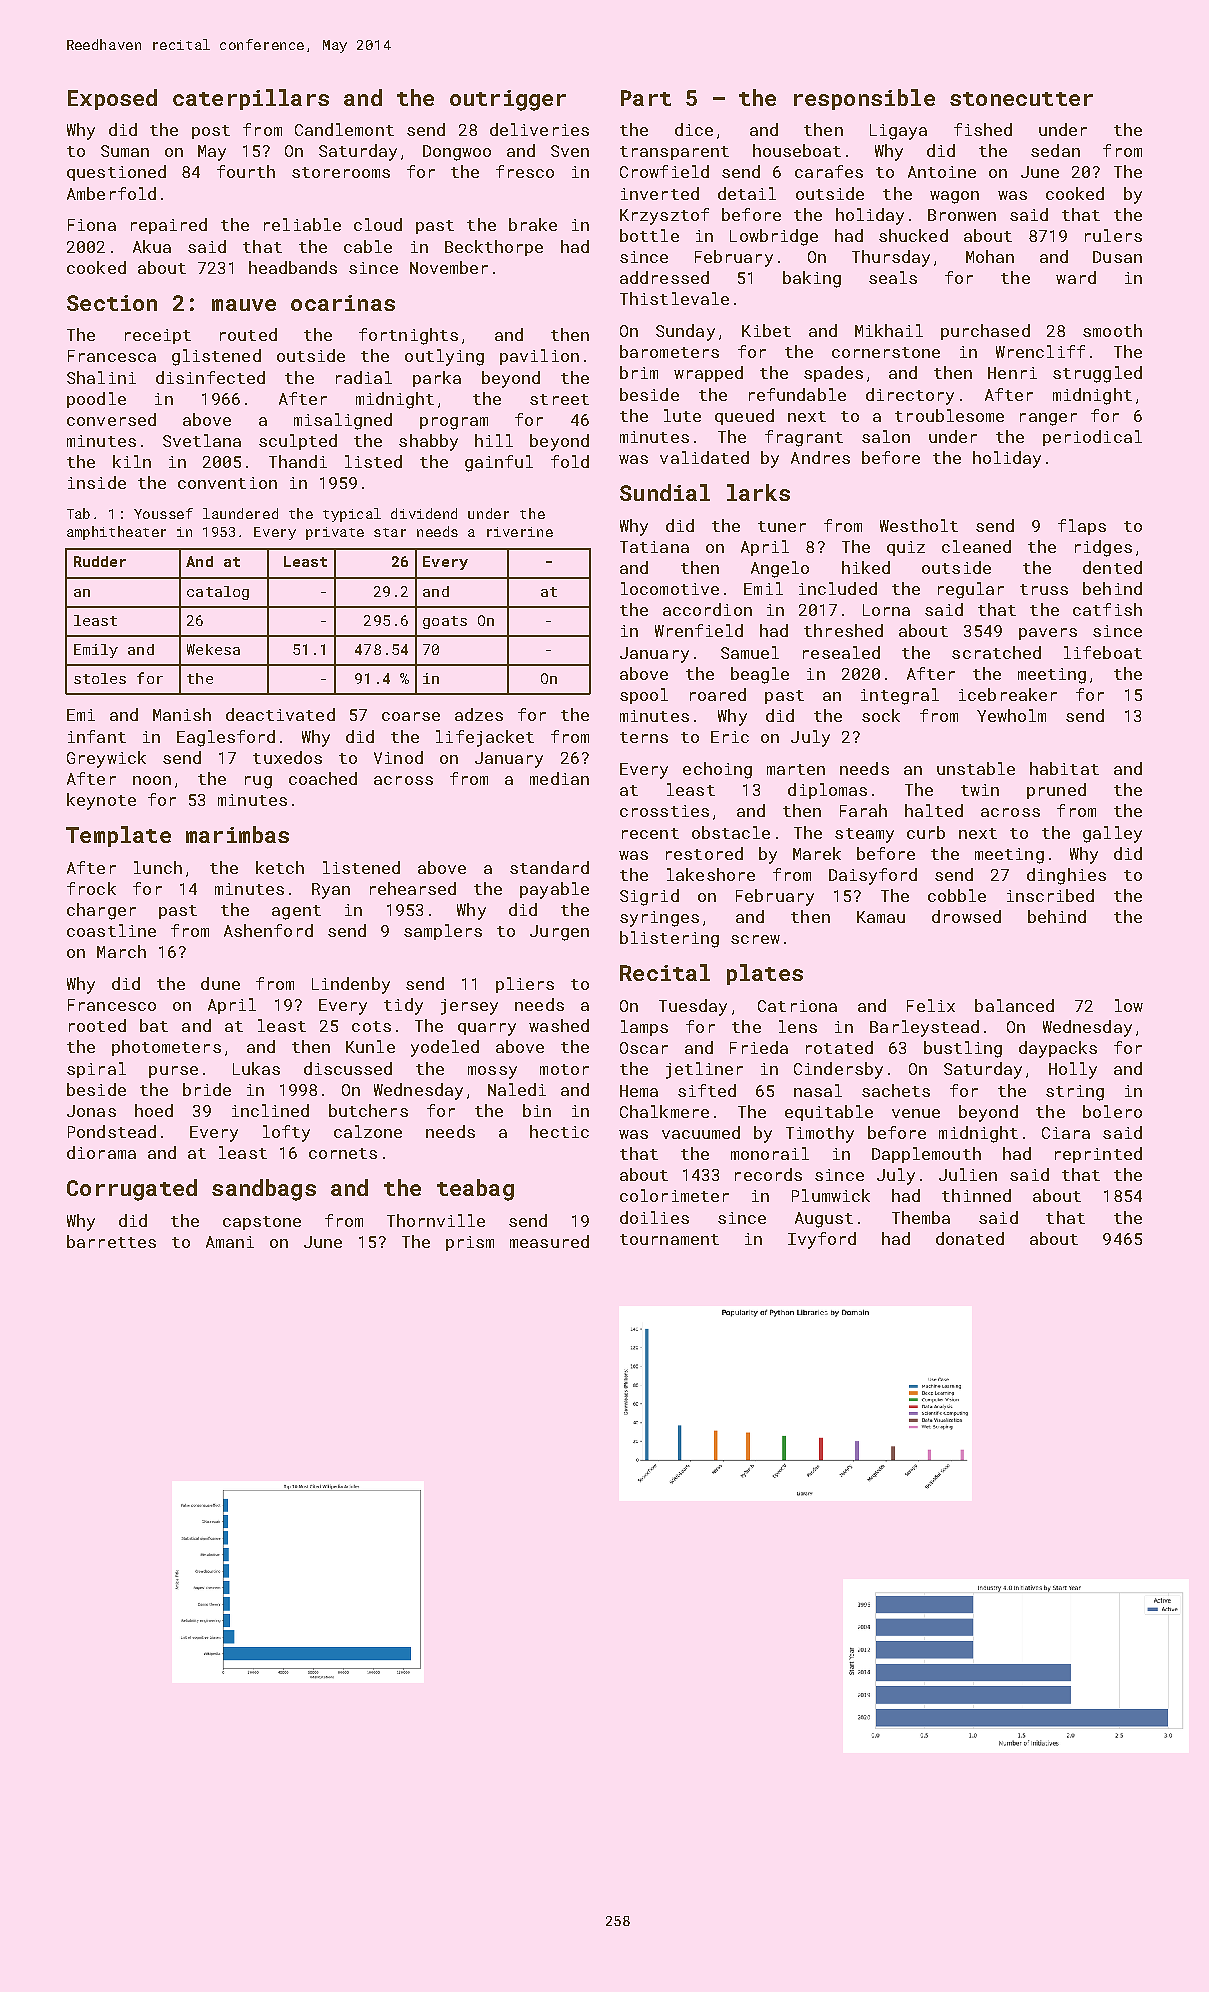 The image size is (1209, 1992). What do you see at coordinates (158, 867) in the screenshot?
I see `lunch` at bounding box center [158, 867].
